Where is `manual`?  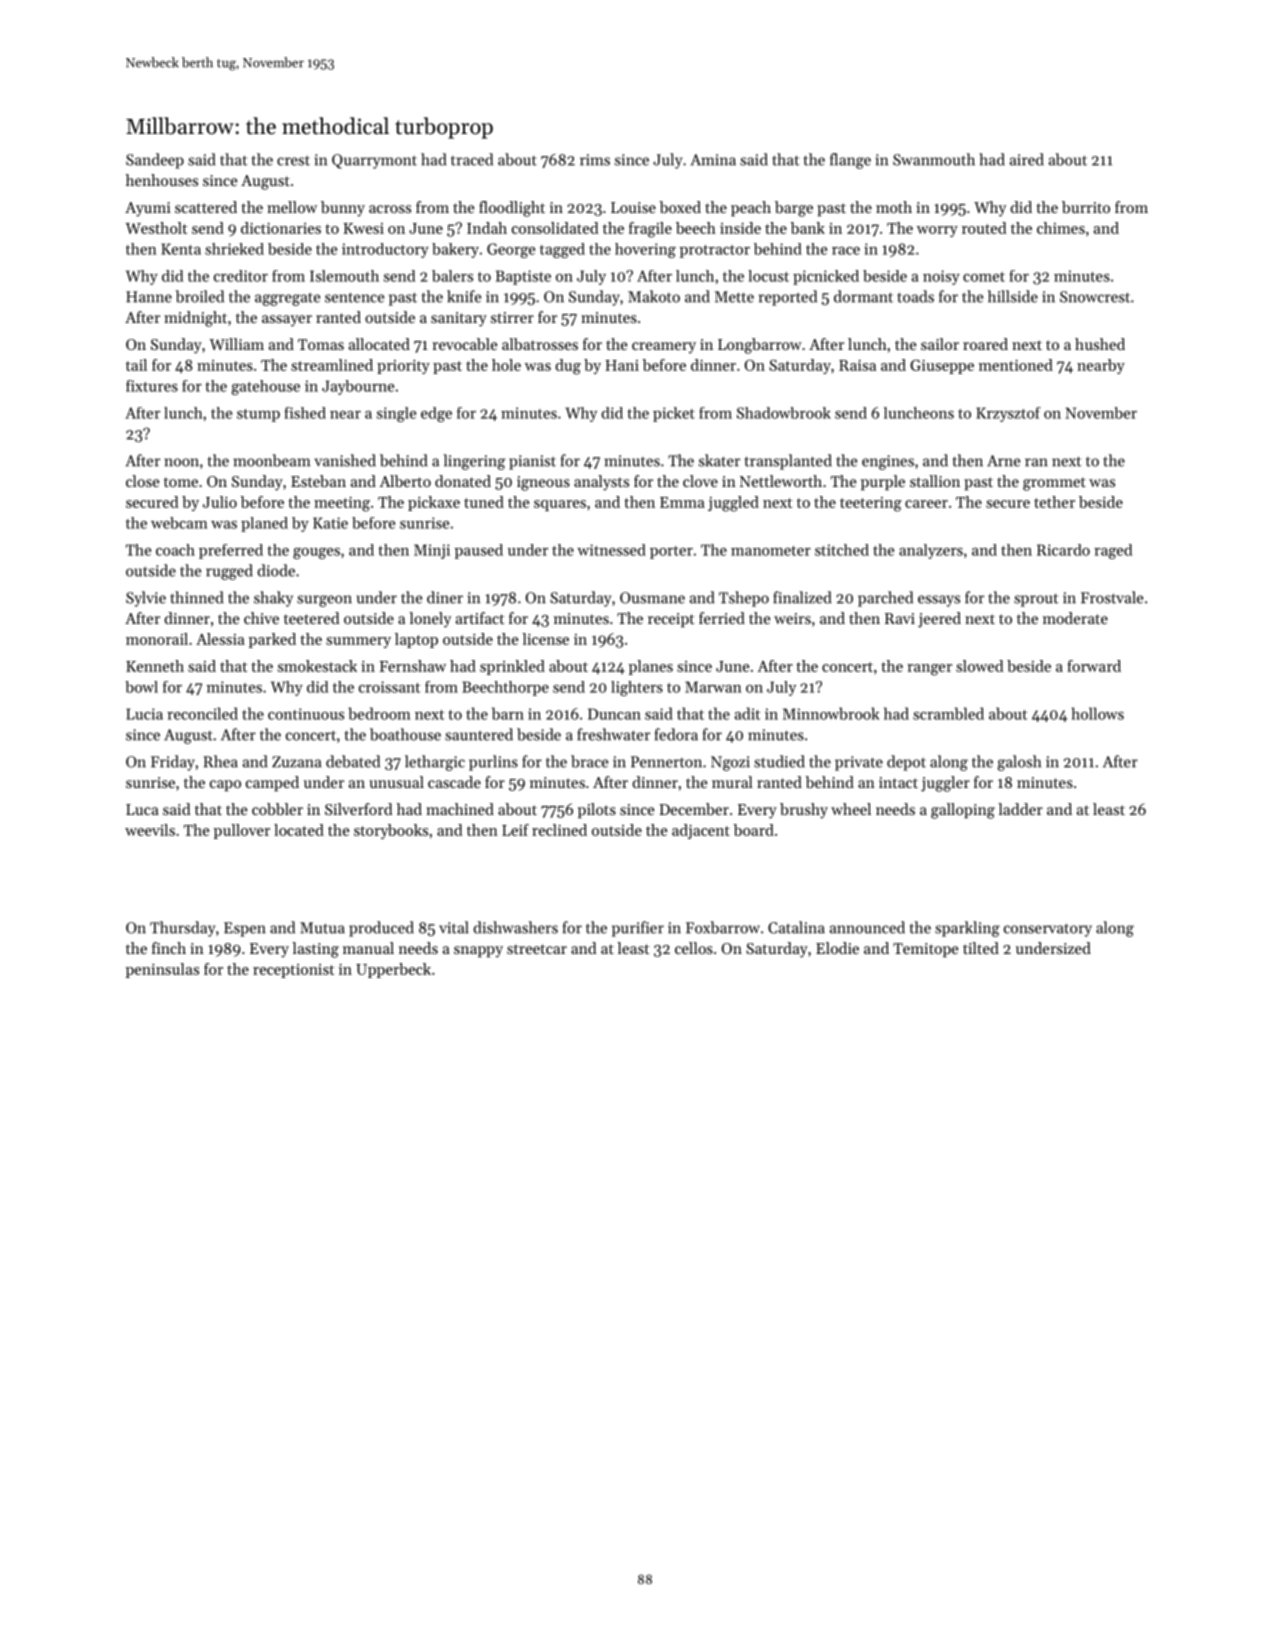
manual is located at coordinates (368, 948).
